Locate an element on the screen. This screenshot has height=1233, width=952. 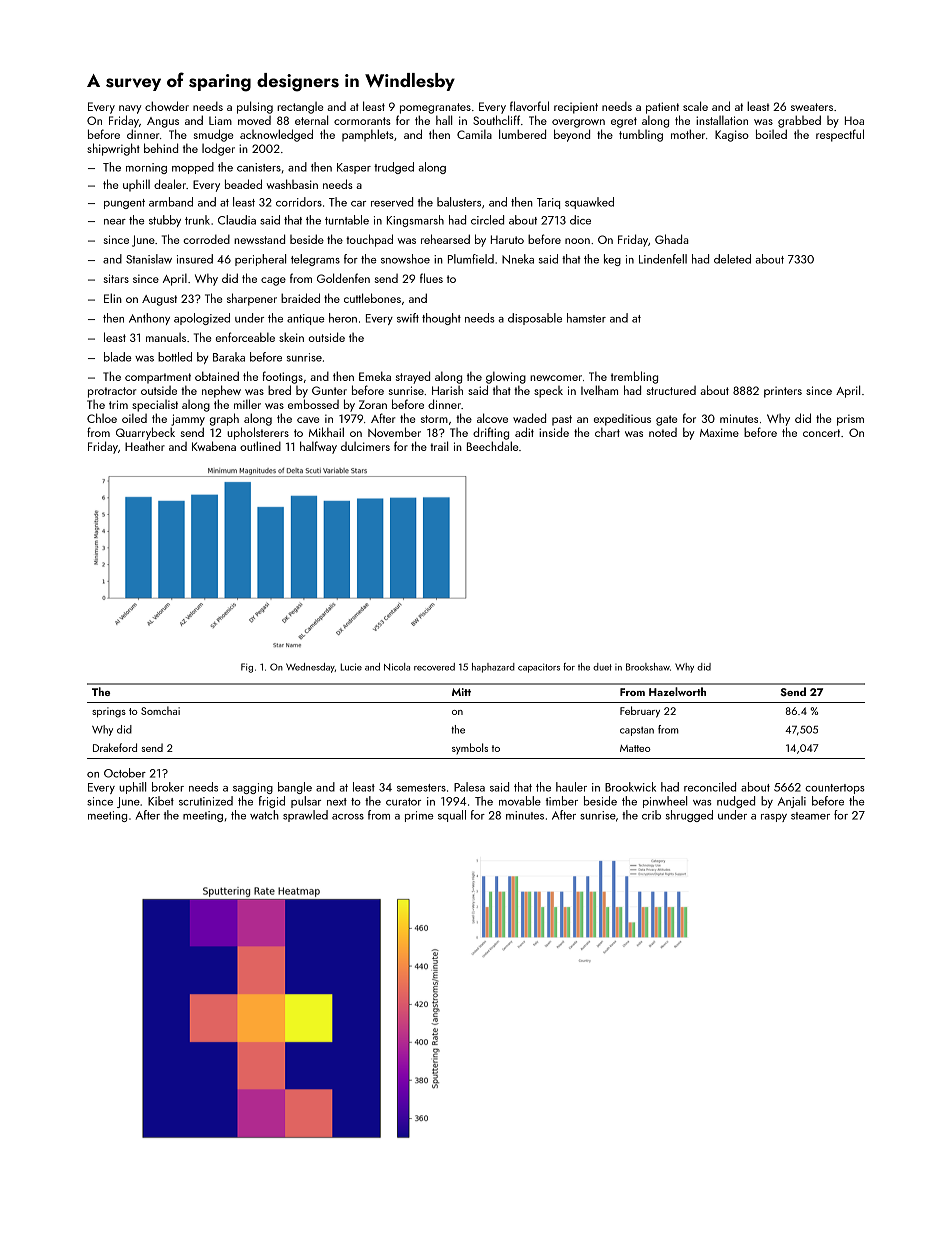
glowing is located at coordinates (506, 377).
